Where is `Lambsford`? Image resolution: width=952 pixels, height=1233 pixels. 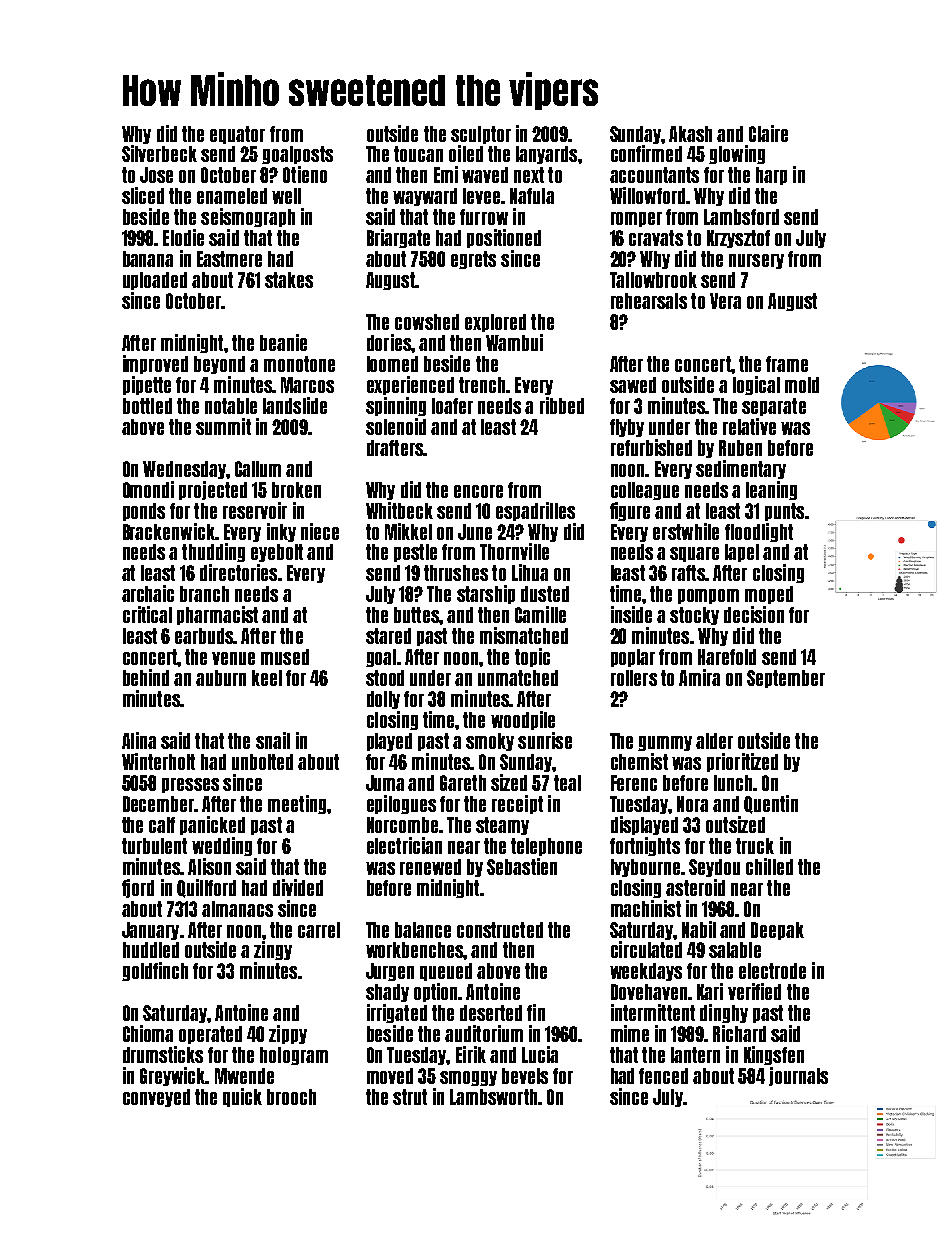 Lambsford is located at coordinates (741, 217).
